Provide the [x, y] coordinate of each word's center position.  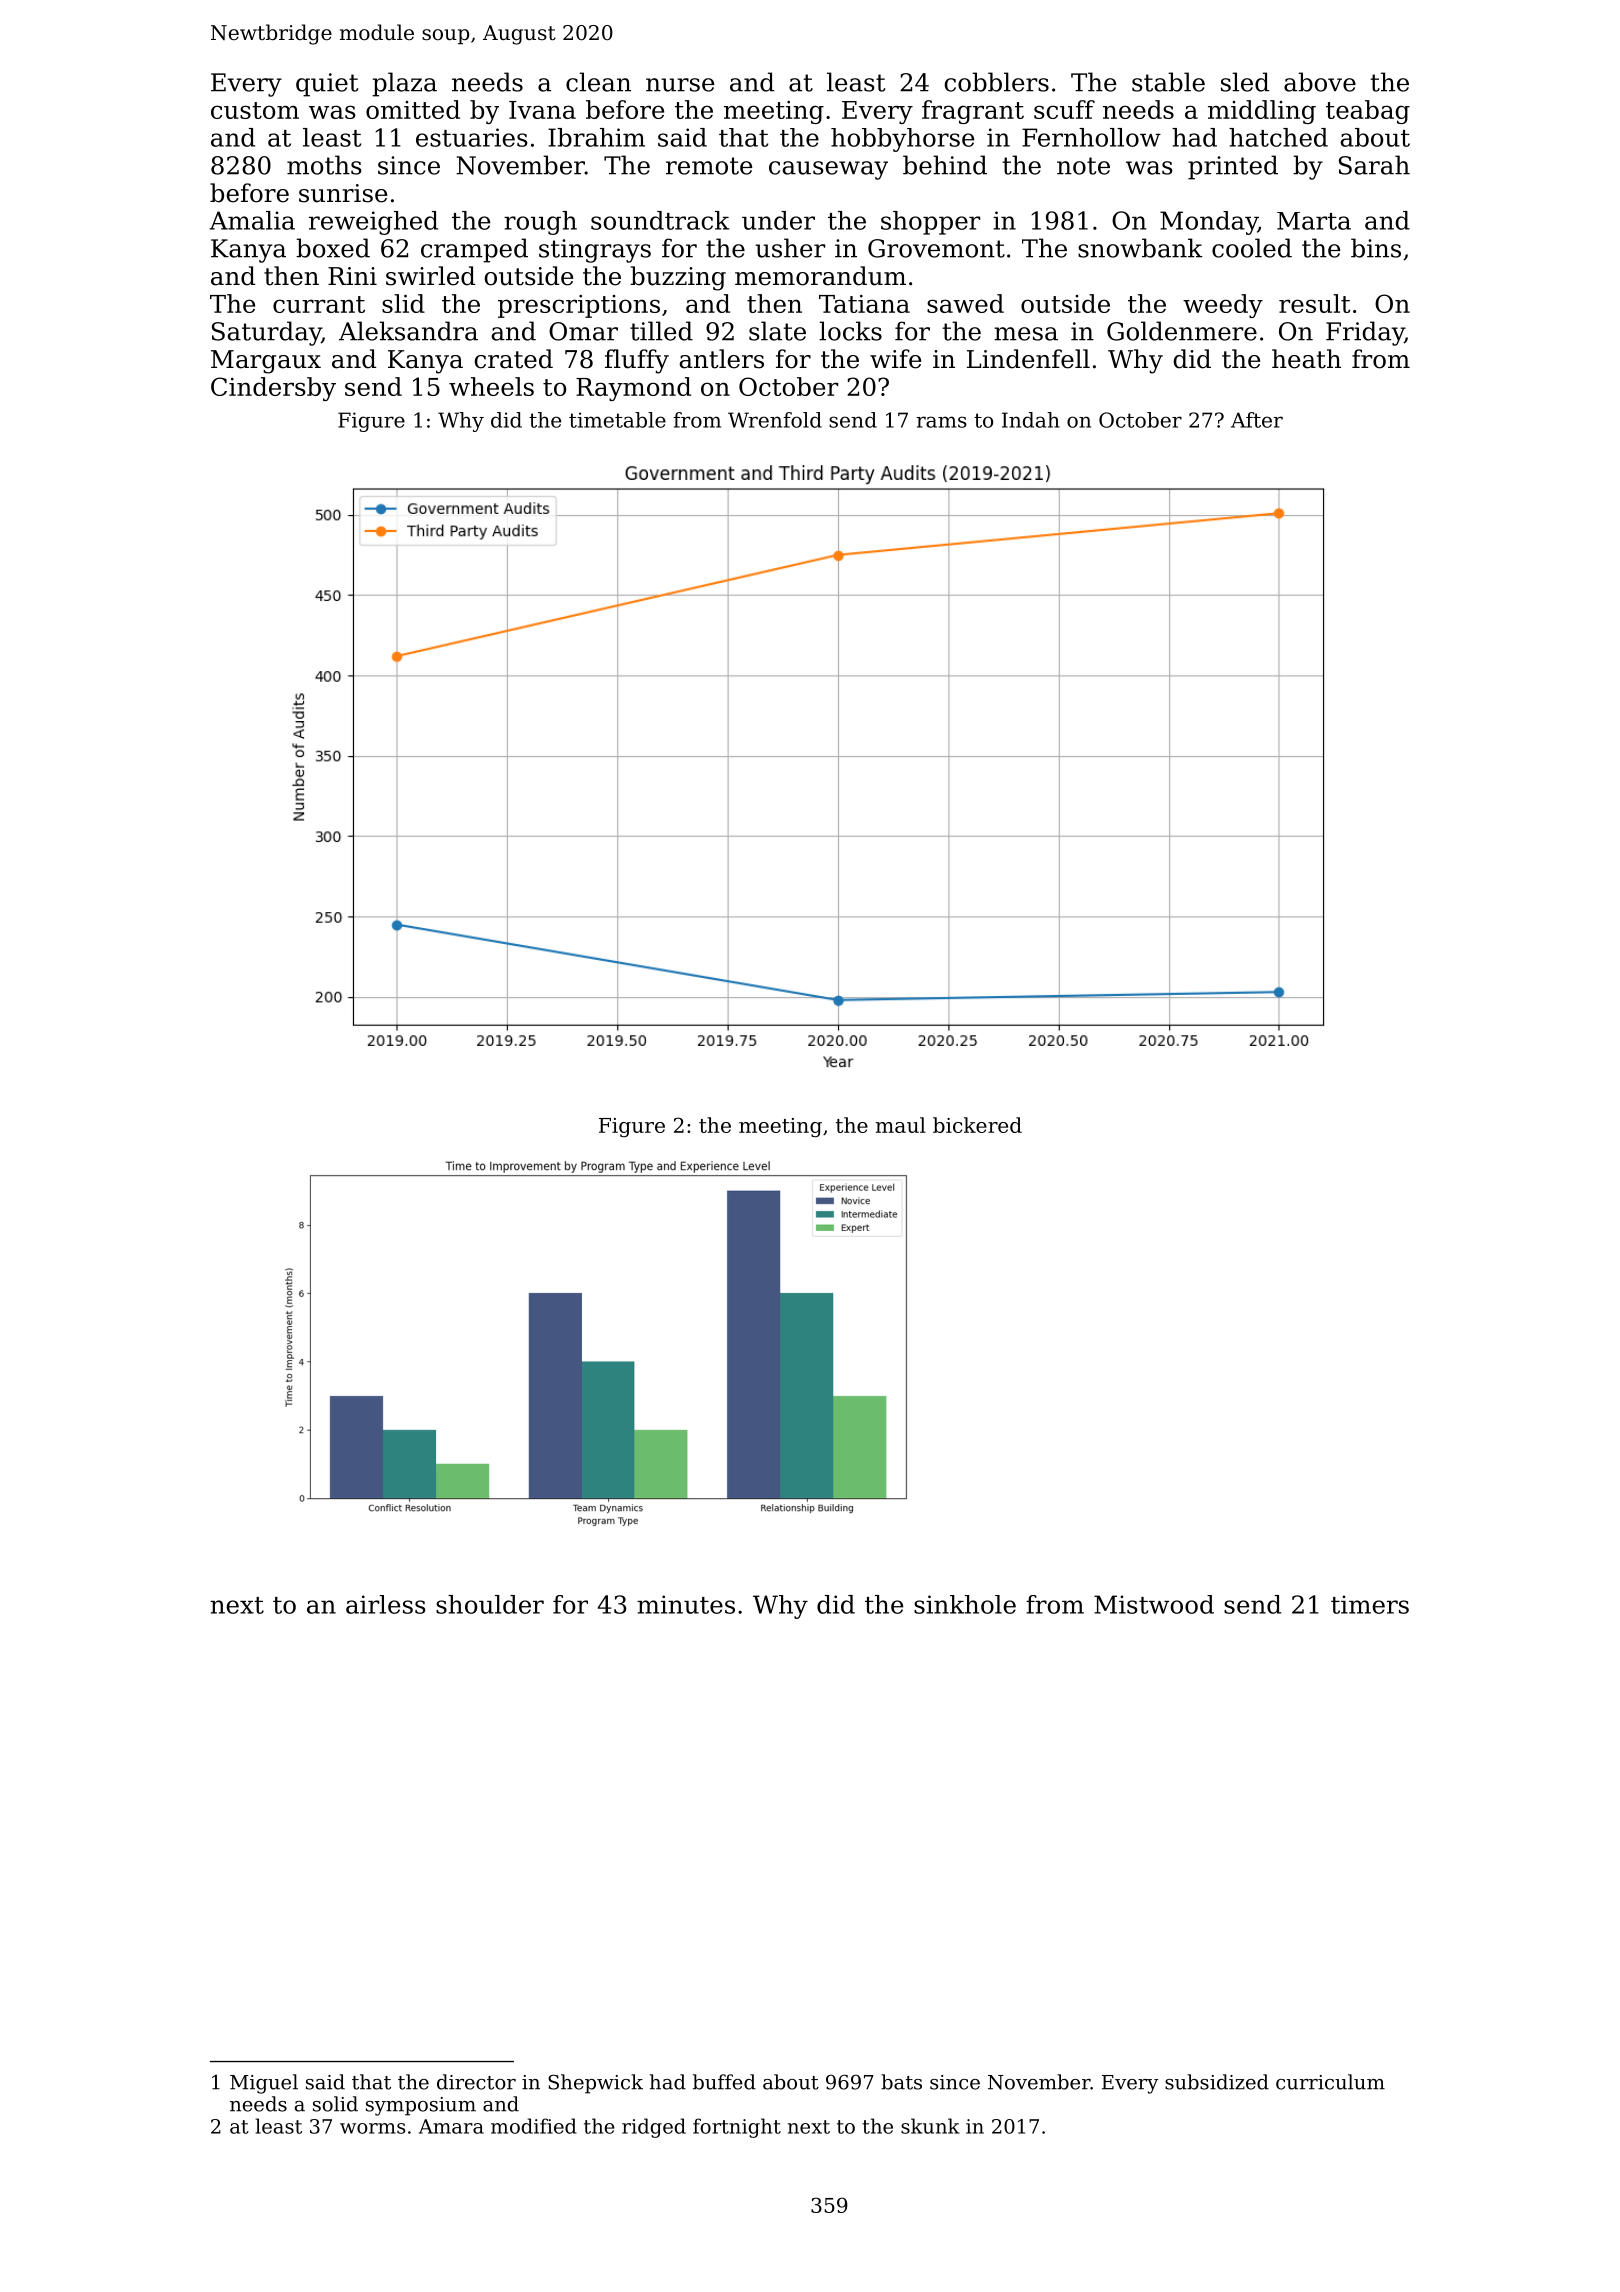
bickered [977, 1125]
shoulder [490, 1604]
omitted [413, 109]
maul [901, 1125]
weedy [1223, 306]
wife [895, 359]
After [1257, 420]
